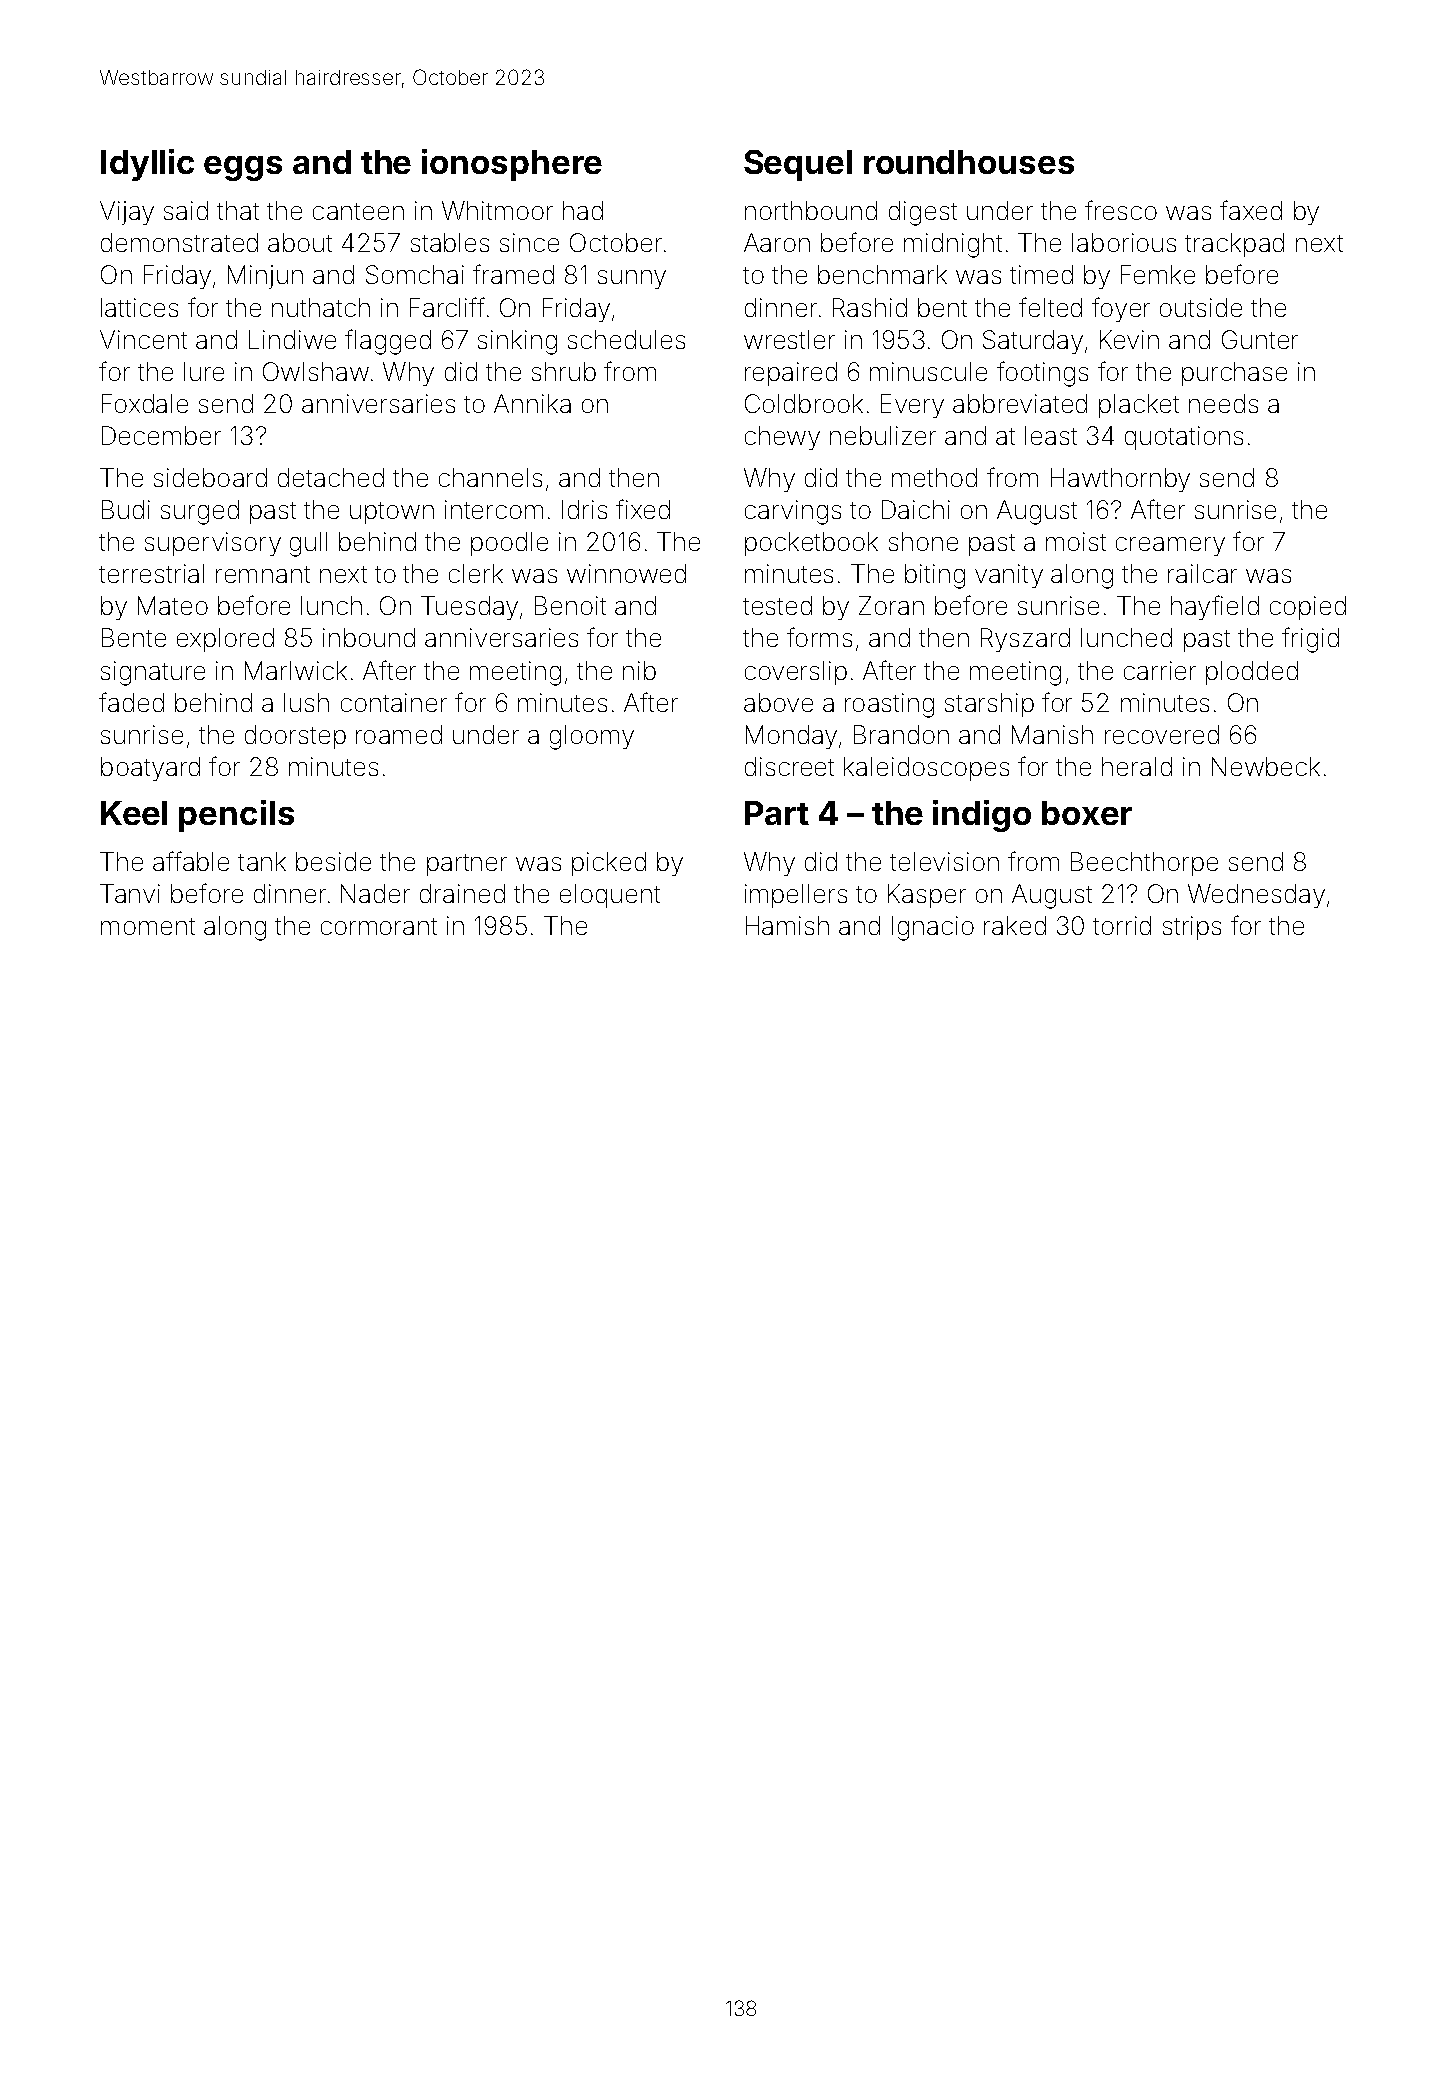  Describe the element at coordinates (1025, 640) in the document. I see `Ryszard` at that location.
